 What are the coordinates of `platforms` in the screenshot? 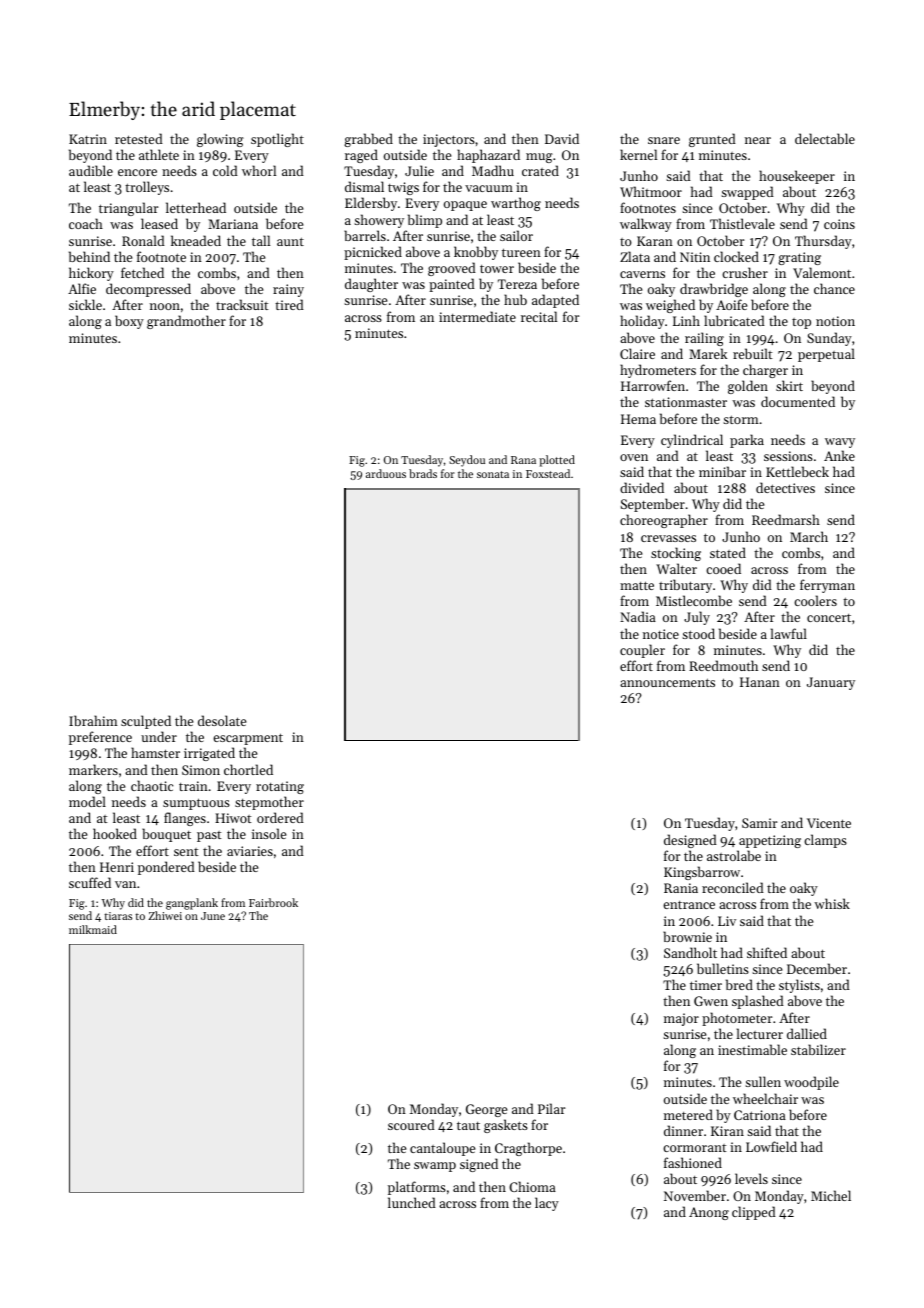 It's located at (417, 1188).
